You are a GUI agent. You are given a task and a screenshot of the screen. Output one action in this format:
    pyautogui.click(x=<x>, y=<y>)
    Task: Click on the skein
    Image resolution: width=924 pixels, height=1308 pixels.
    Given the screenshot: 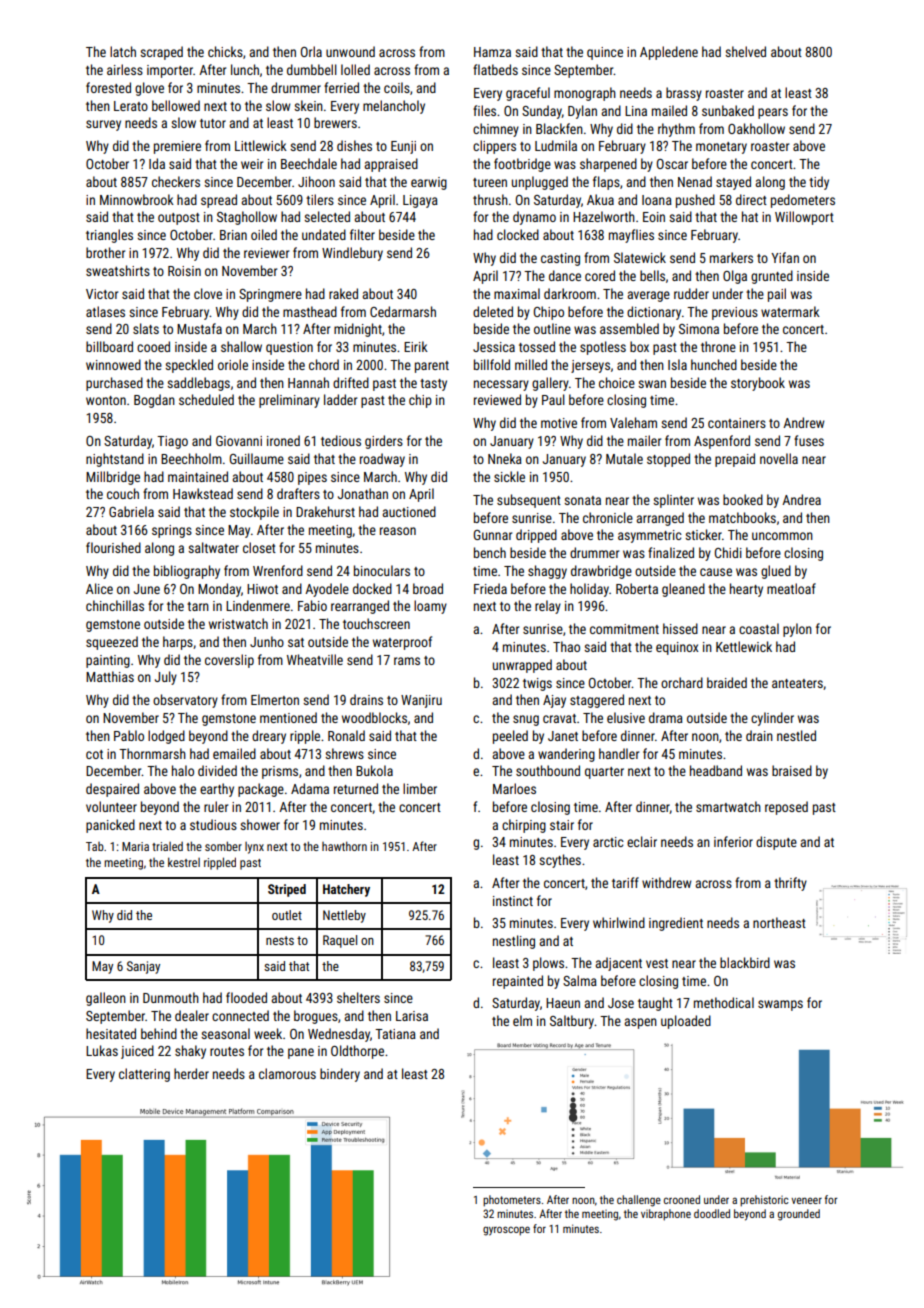 What is the action you would take?
    pyautogui.click(x=308, y=105)
